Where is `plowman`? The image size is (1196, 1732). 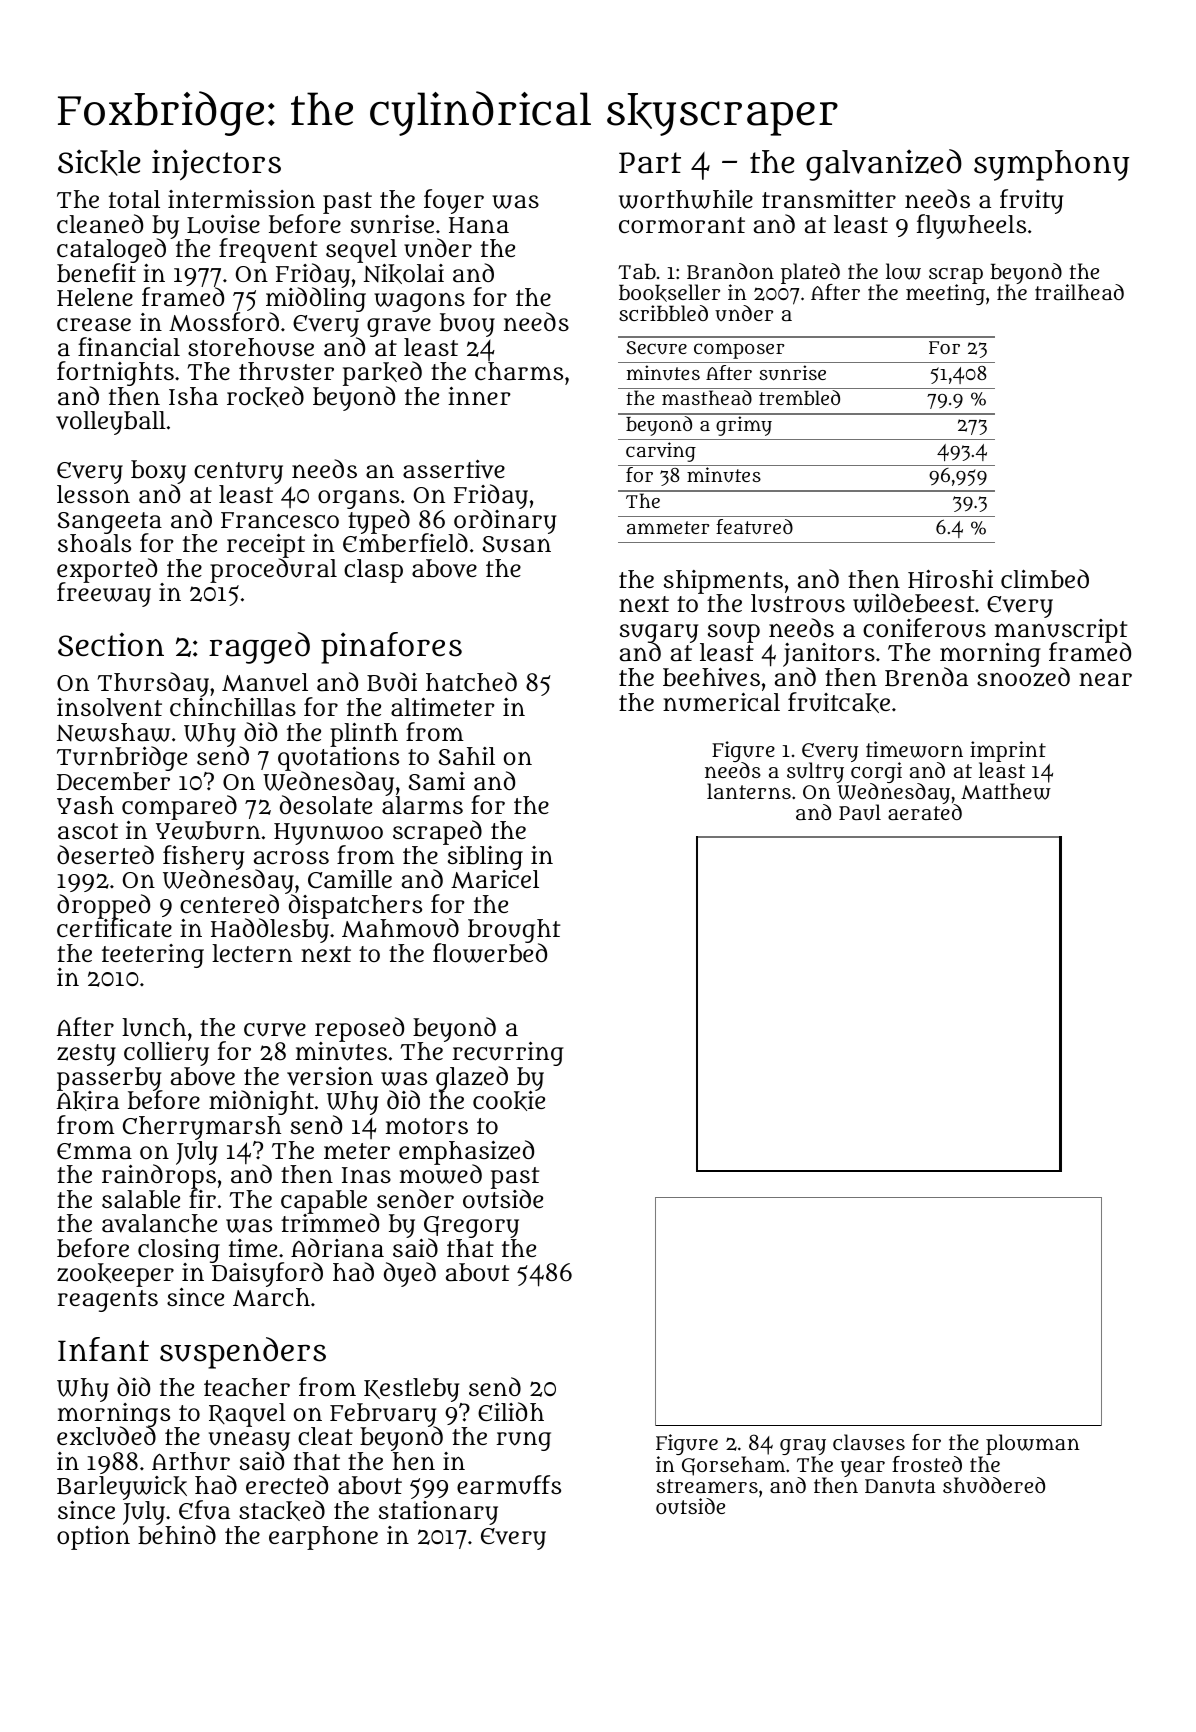
plowman is located at coordinates (1033, 1444).
